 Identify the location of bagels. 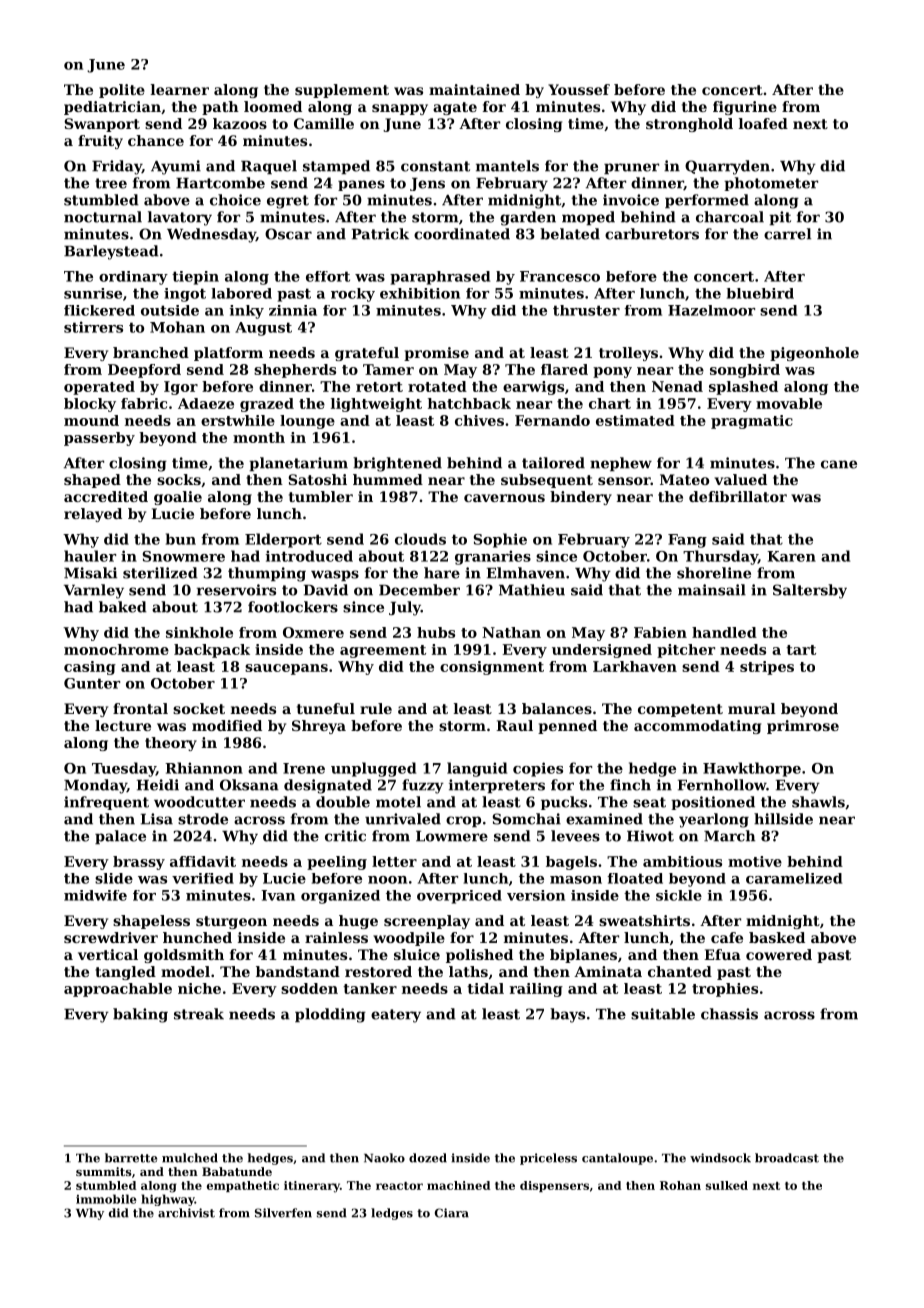
(571, 863).
